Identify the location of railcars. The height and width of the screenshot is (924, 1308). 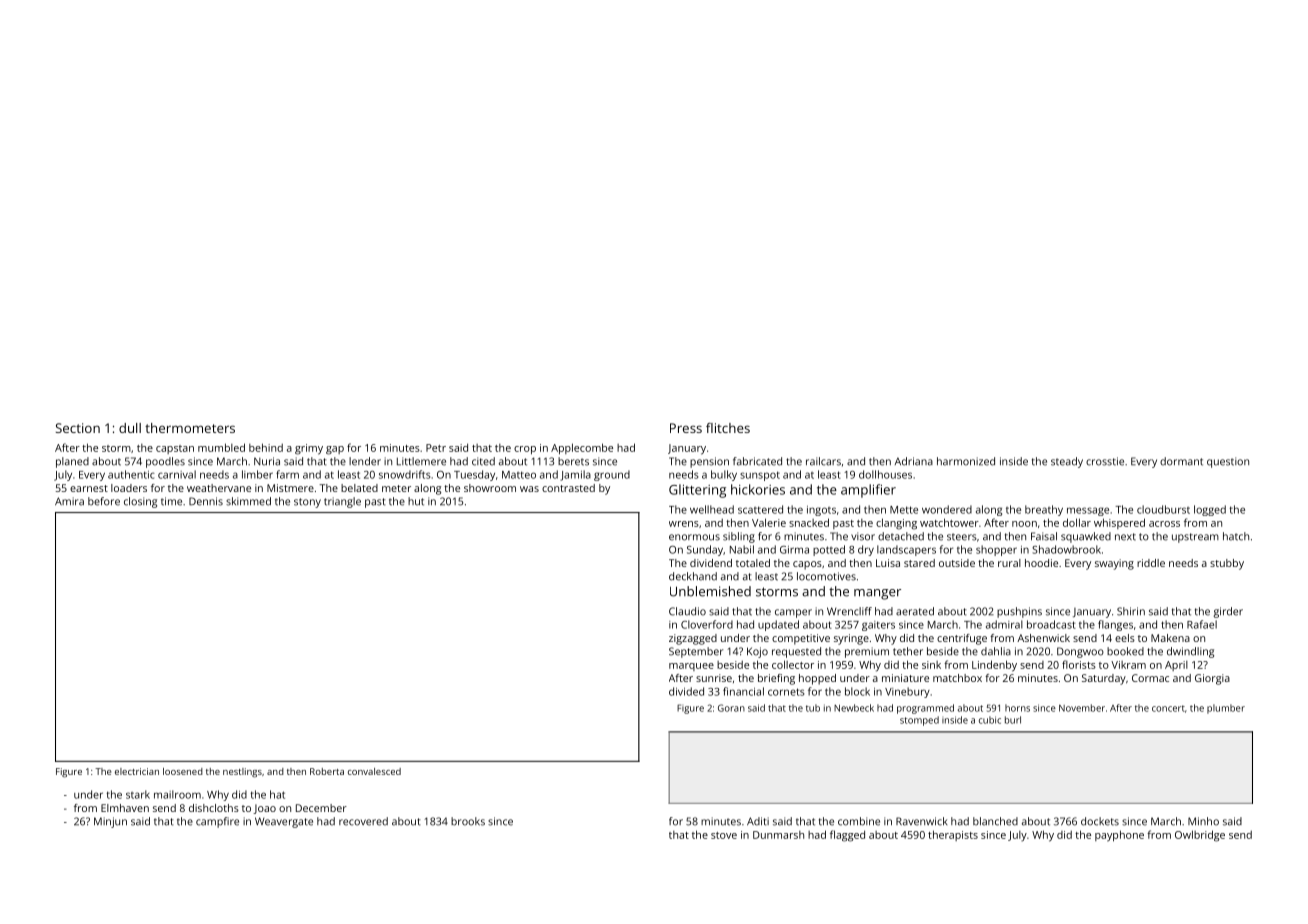
(823, 461).
